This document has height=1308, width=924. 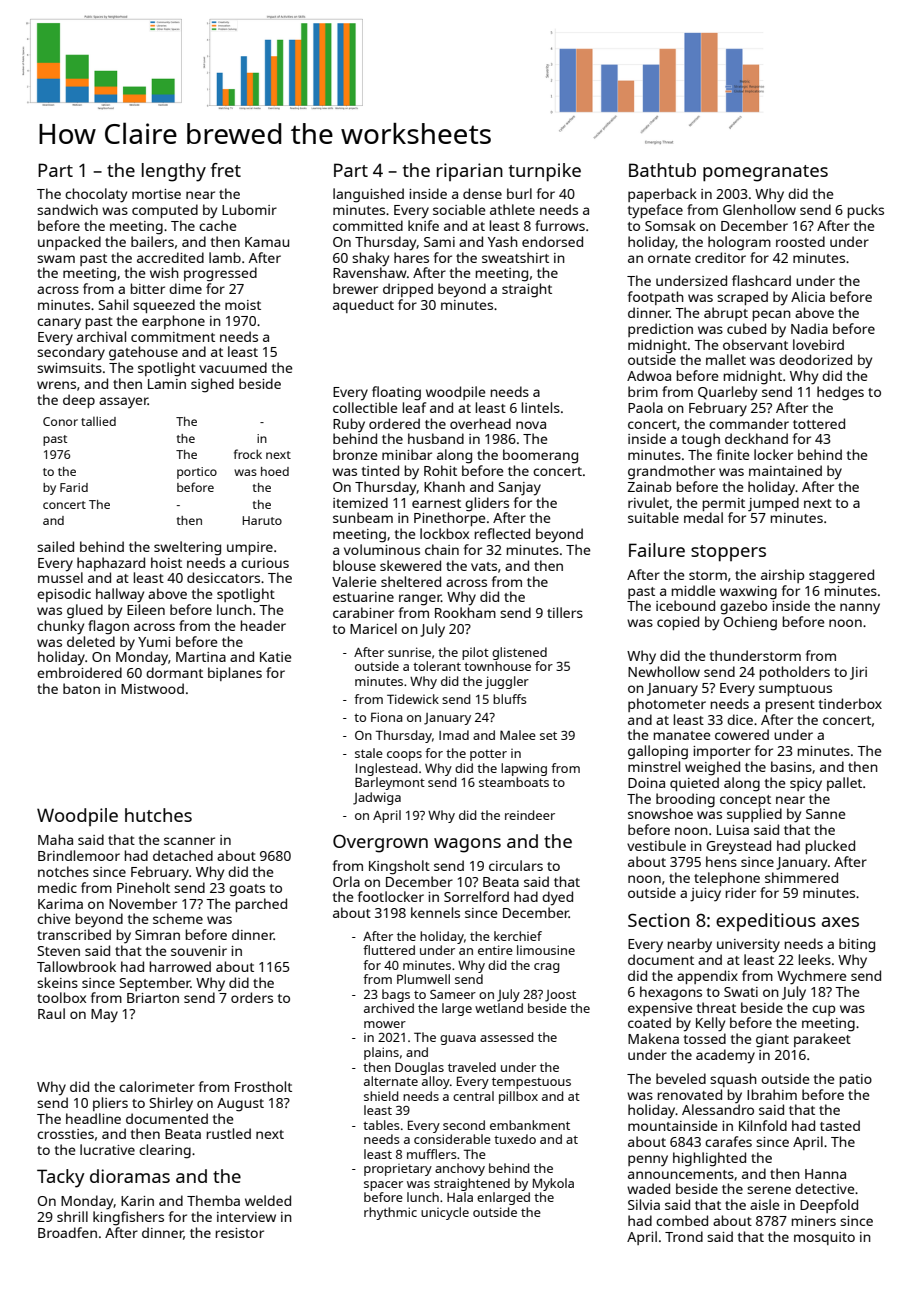 What do you see at coordinates (662, 170) in the document?
I see `Bathtub` at bounding box center [662, 170].
